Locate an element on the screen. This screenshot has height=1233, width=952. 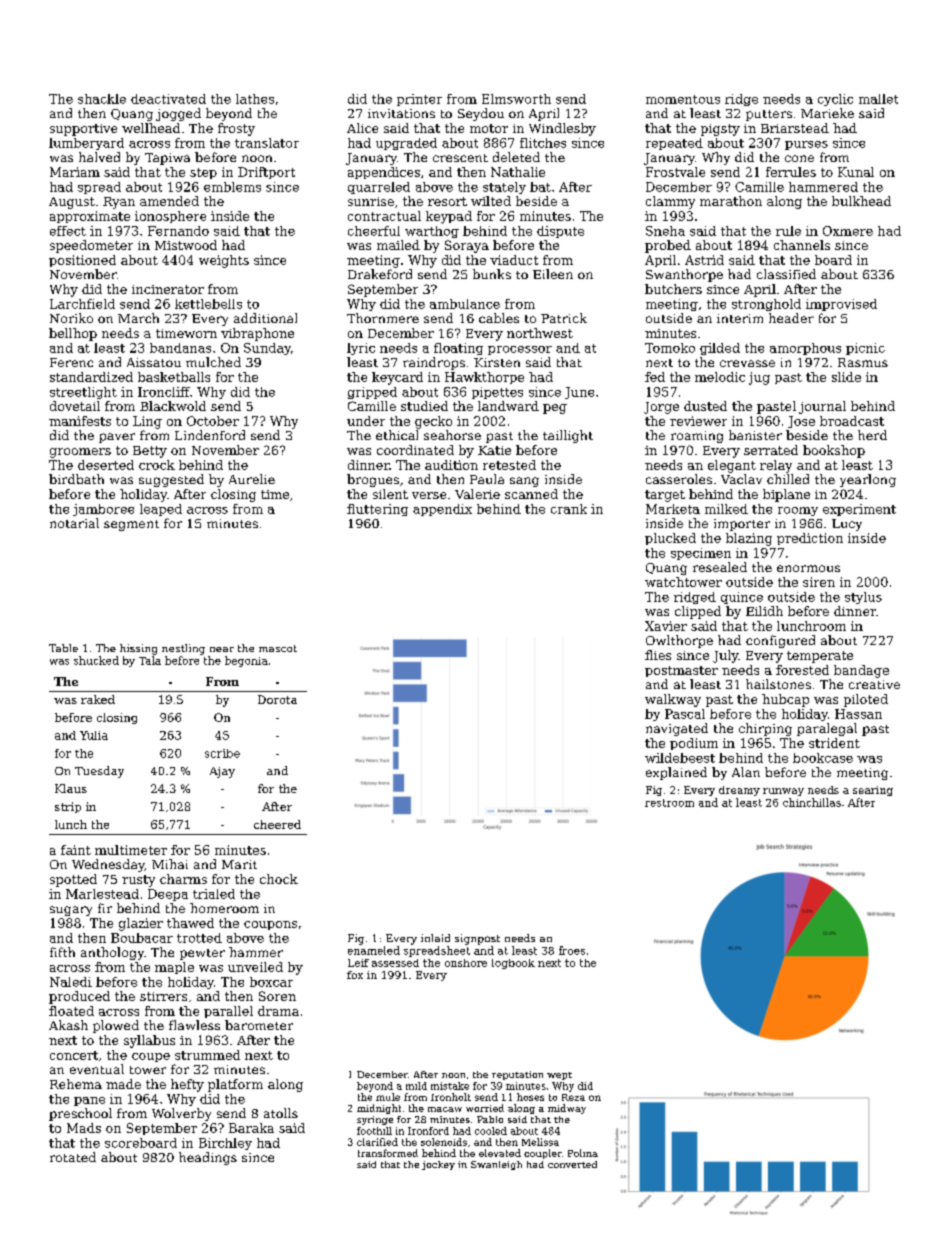
shackle is located at coordinates (102, 99).
